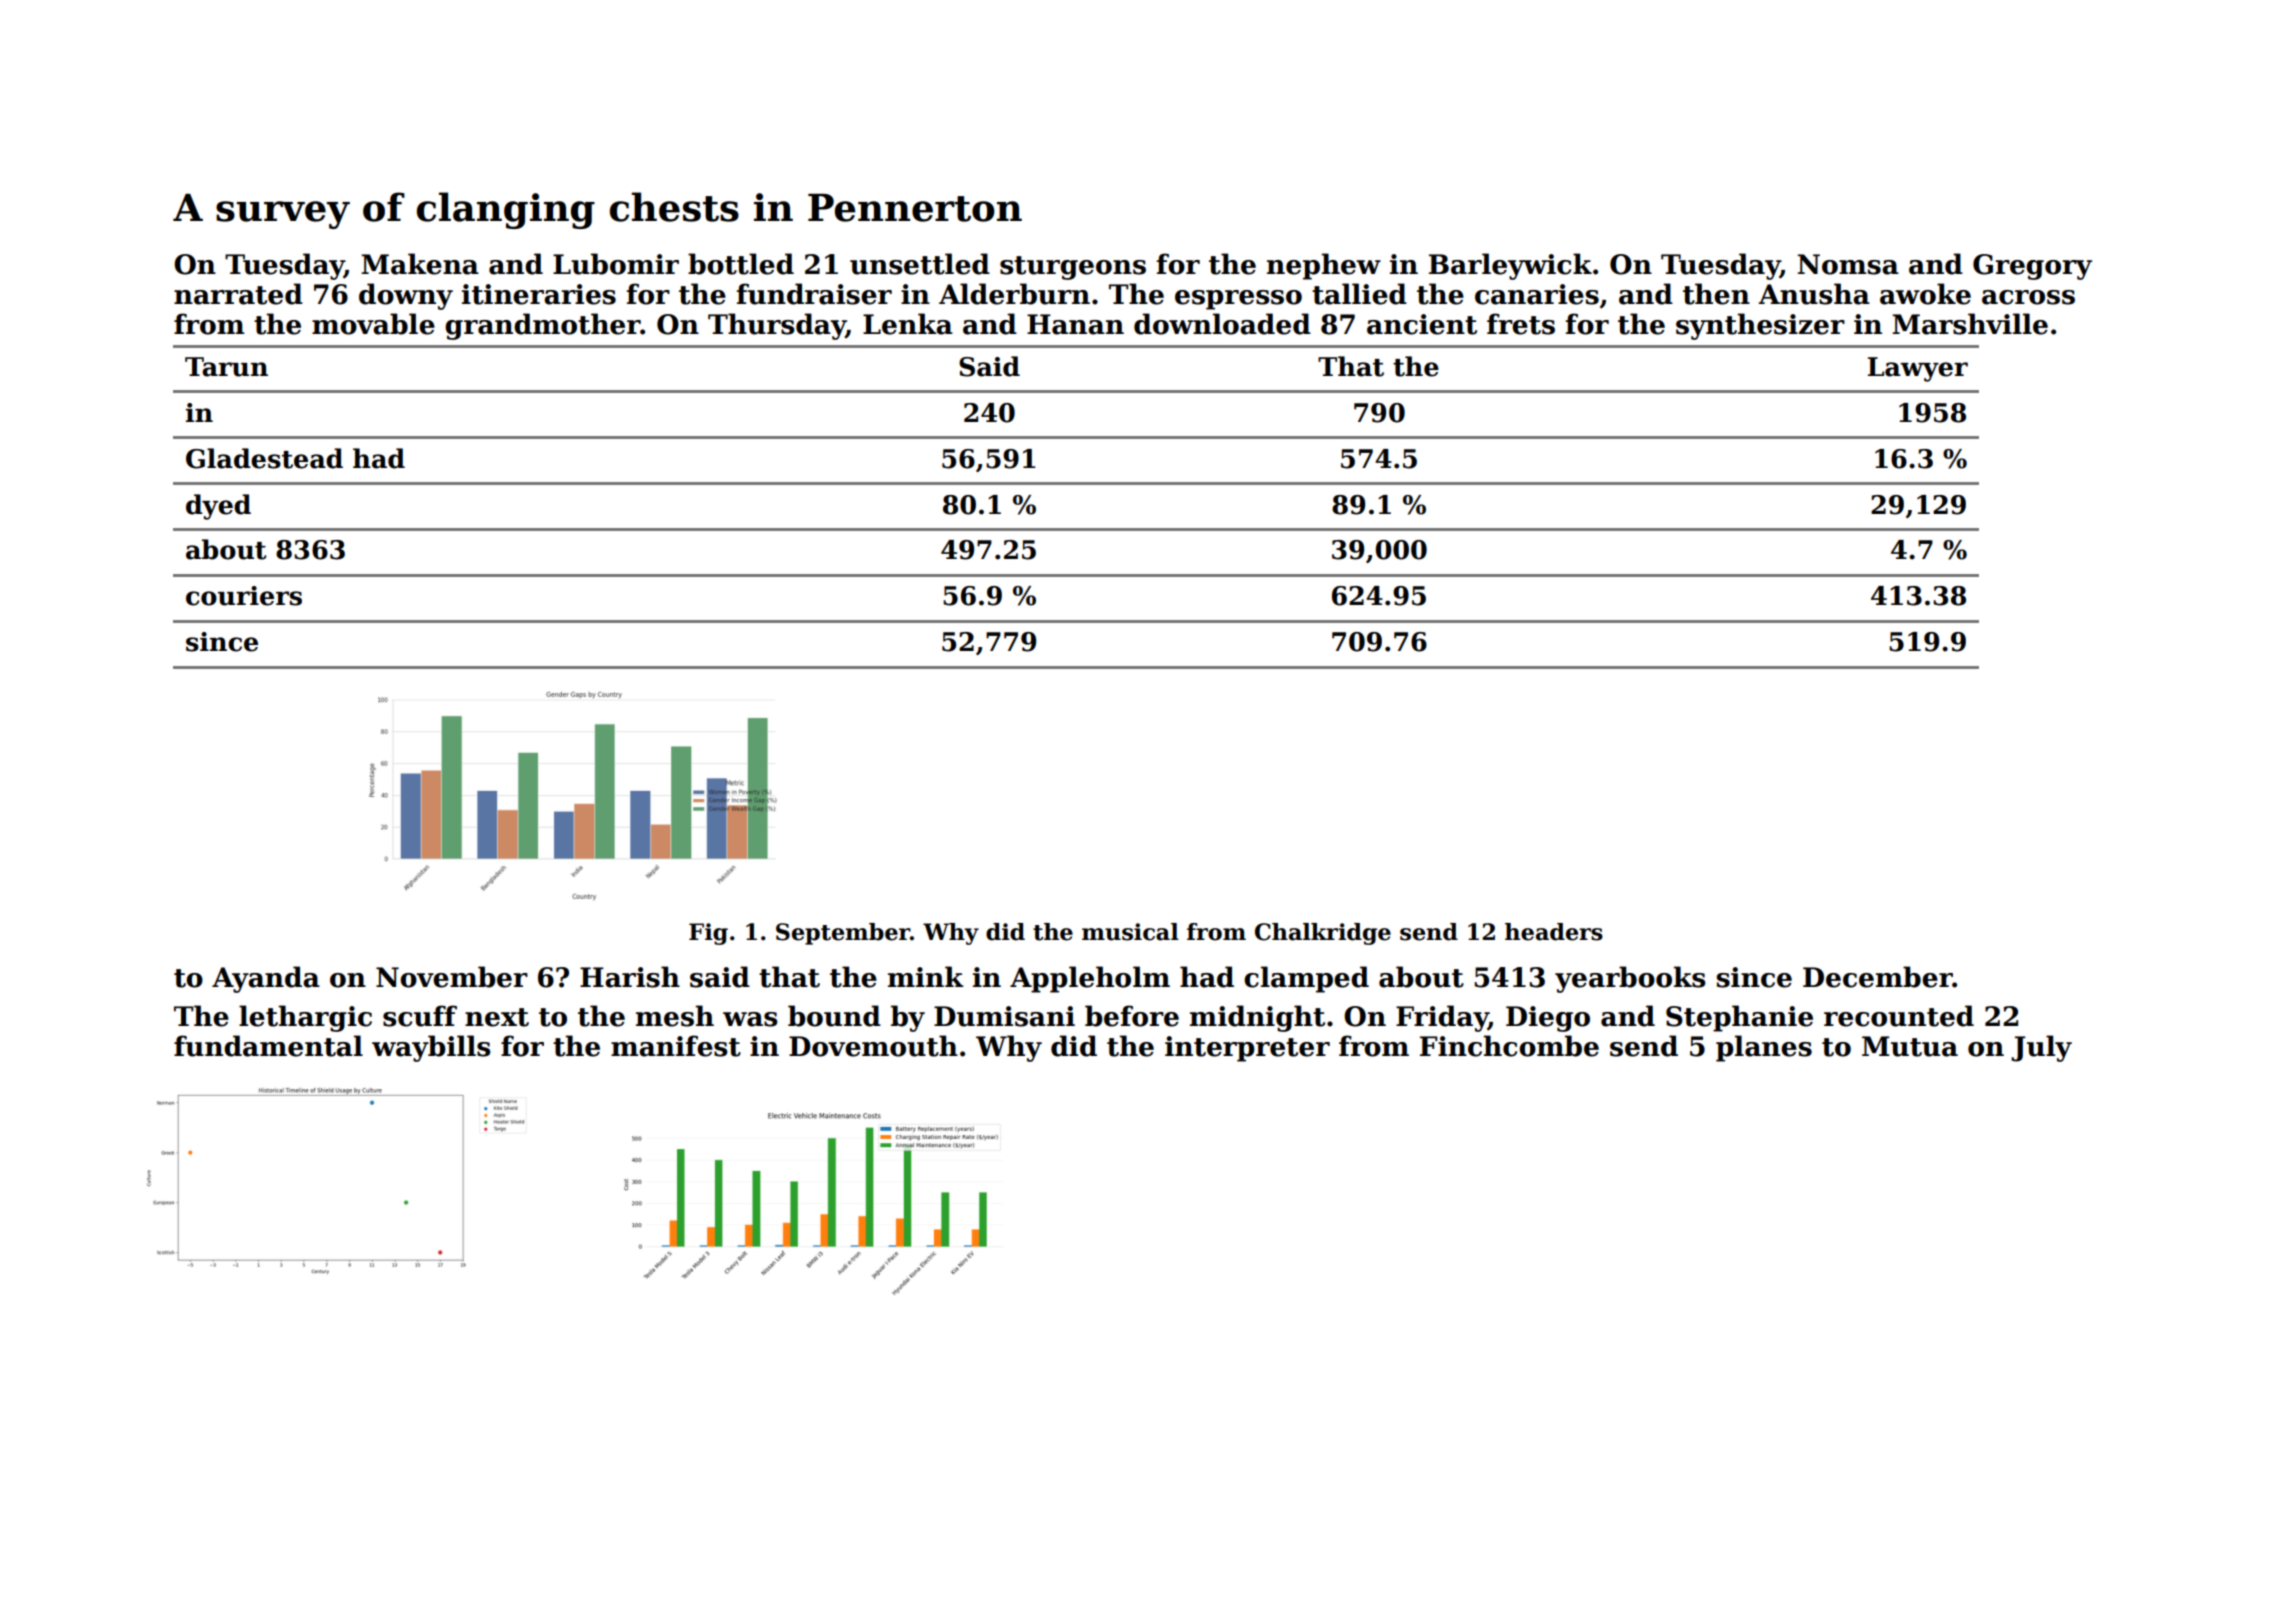 The image size is (2292, 1620). What do you see at coordinates (218, 507) in the page?
I see `dyed` at bounding box center [218, 507].
